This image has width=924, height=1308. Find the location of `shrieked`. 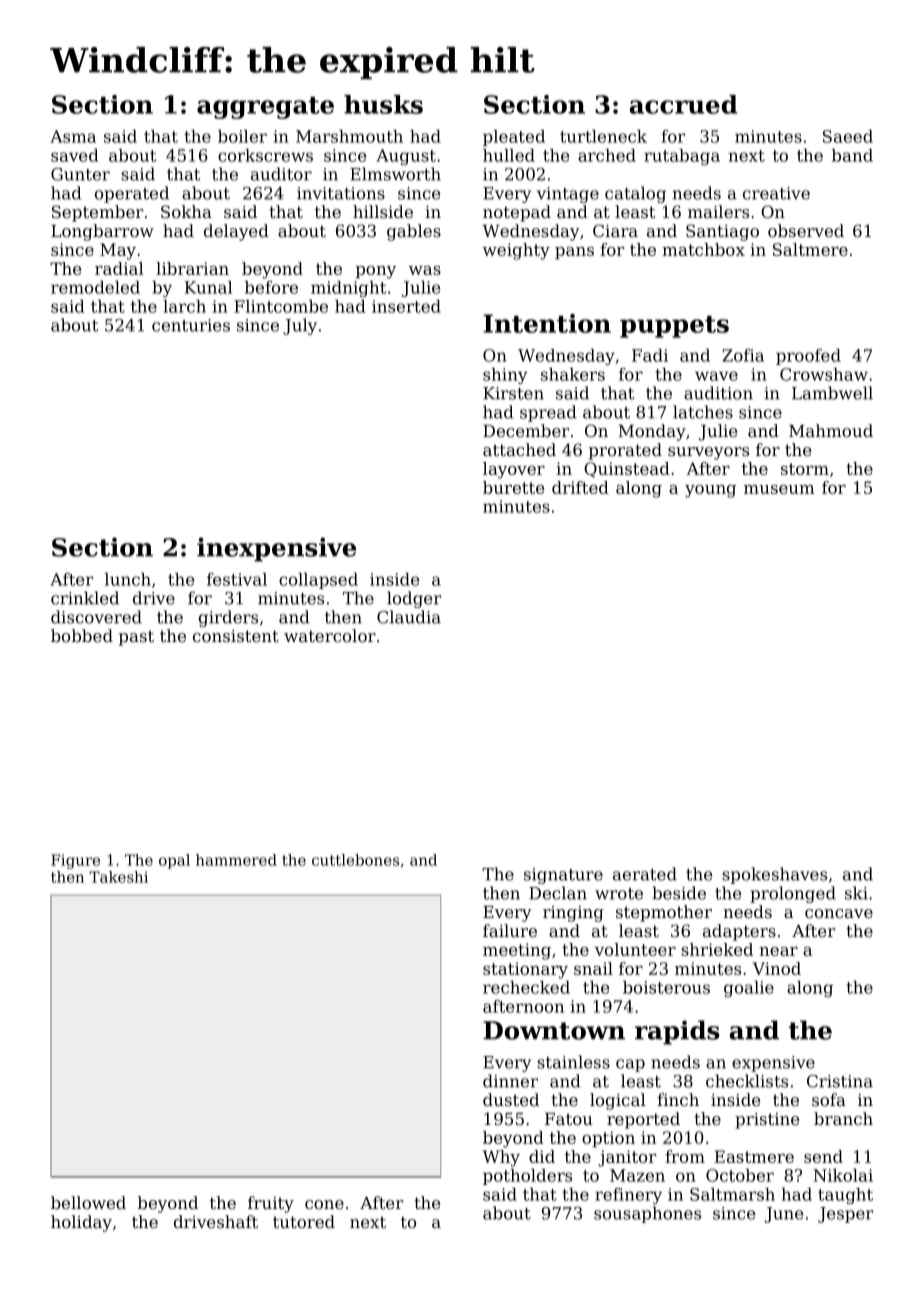

shrieked is located at coordinates (717, 949).
